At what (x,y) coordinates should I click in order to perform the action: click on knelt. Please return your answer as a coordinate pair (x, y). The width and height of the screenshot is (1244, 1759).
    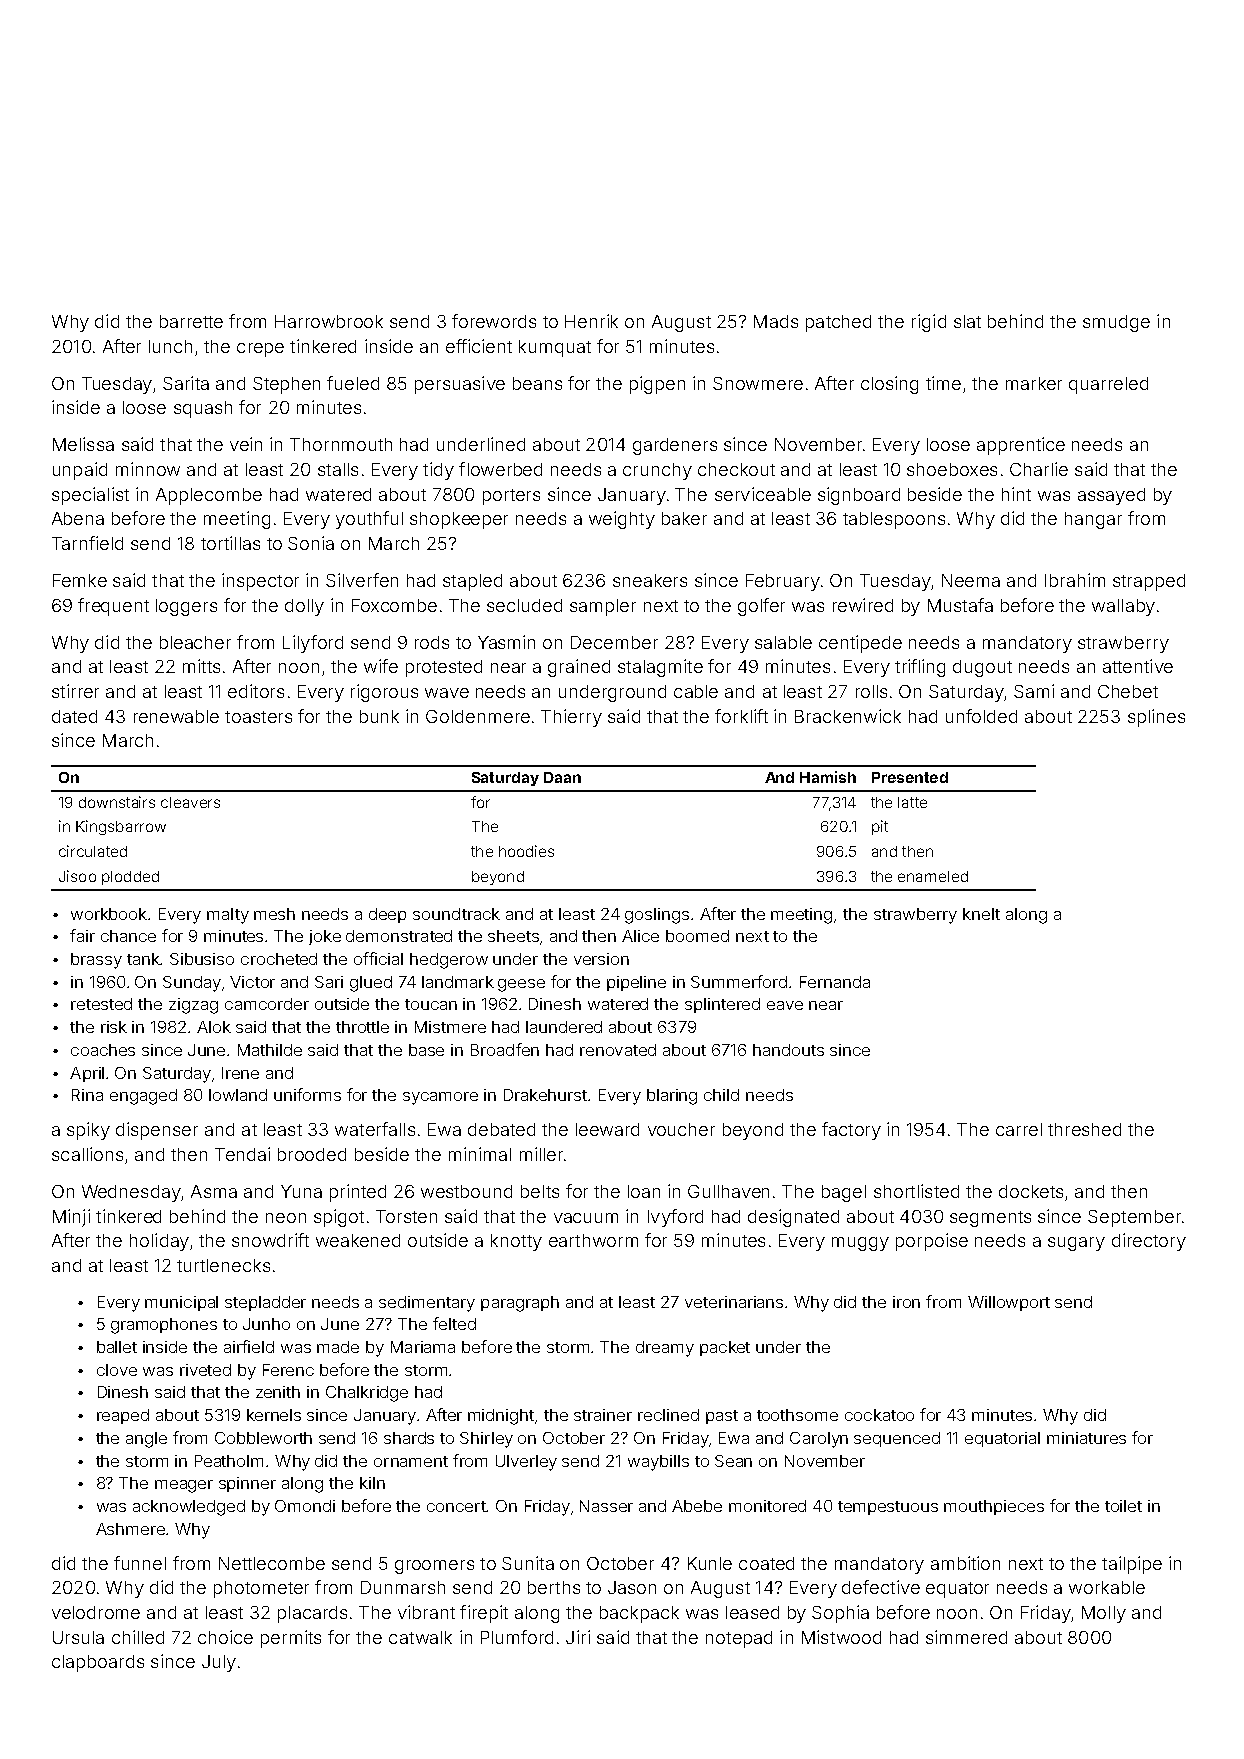
    Looking at the image, I should click on (981, 914).
